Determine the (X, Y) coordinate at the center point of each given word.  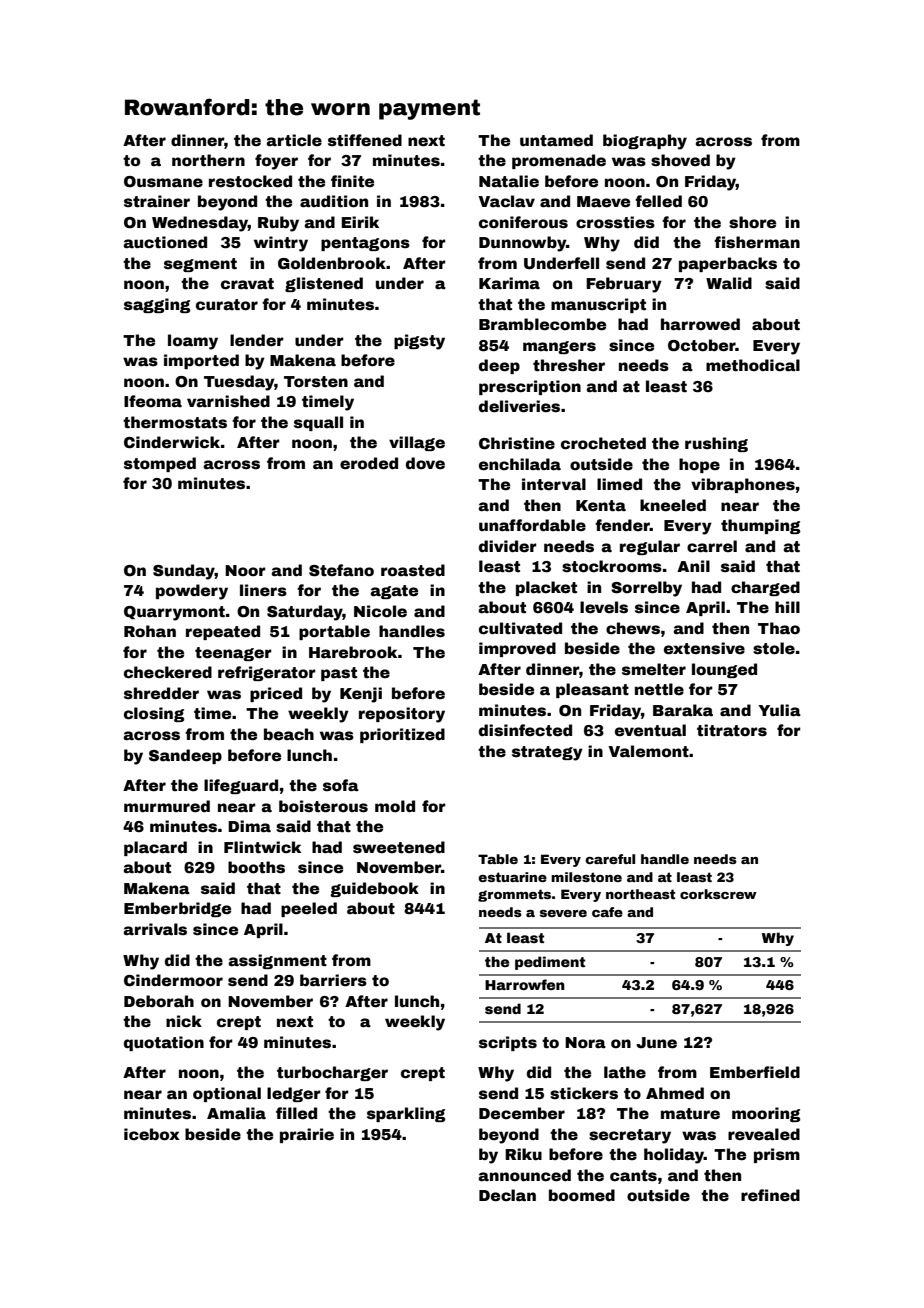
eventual (650, 730)
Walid (729, 283)
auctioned (165, 242)
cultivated (520, 628)
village (417, 443)
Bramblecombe (542, 324)
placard (155, 848)
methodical (753, 365)
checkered (168, 672)
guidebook (374, 889)
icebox (152, 1134)
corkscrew (718, 894)
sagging (157, 305)
